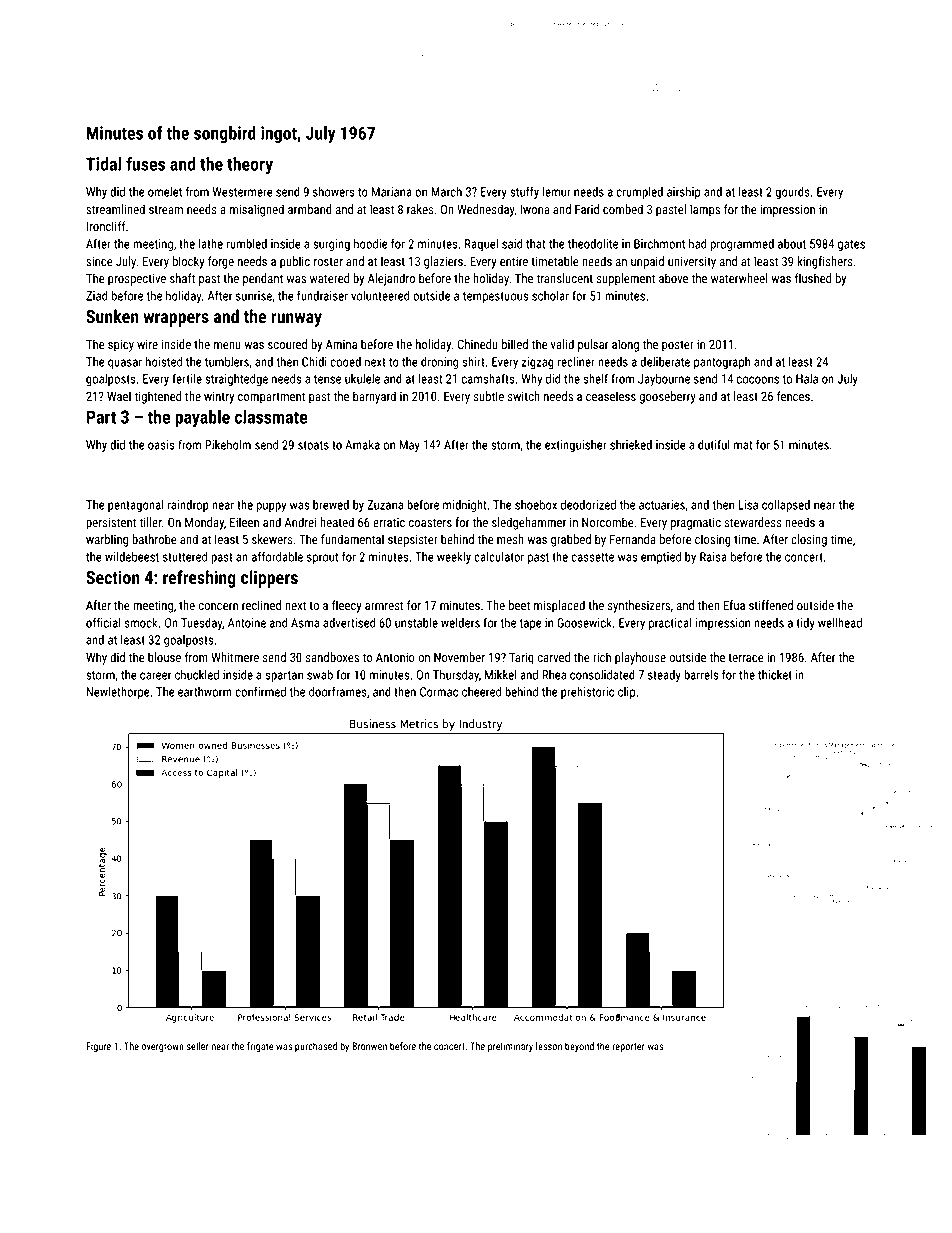 The height and width of the screenshot is (1233, 952). Describe the element at coordinates (103, 622) in the screenshot. I see `official` at that location.
